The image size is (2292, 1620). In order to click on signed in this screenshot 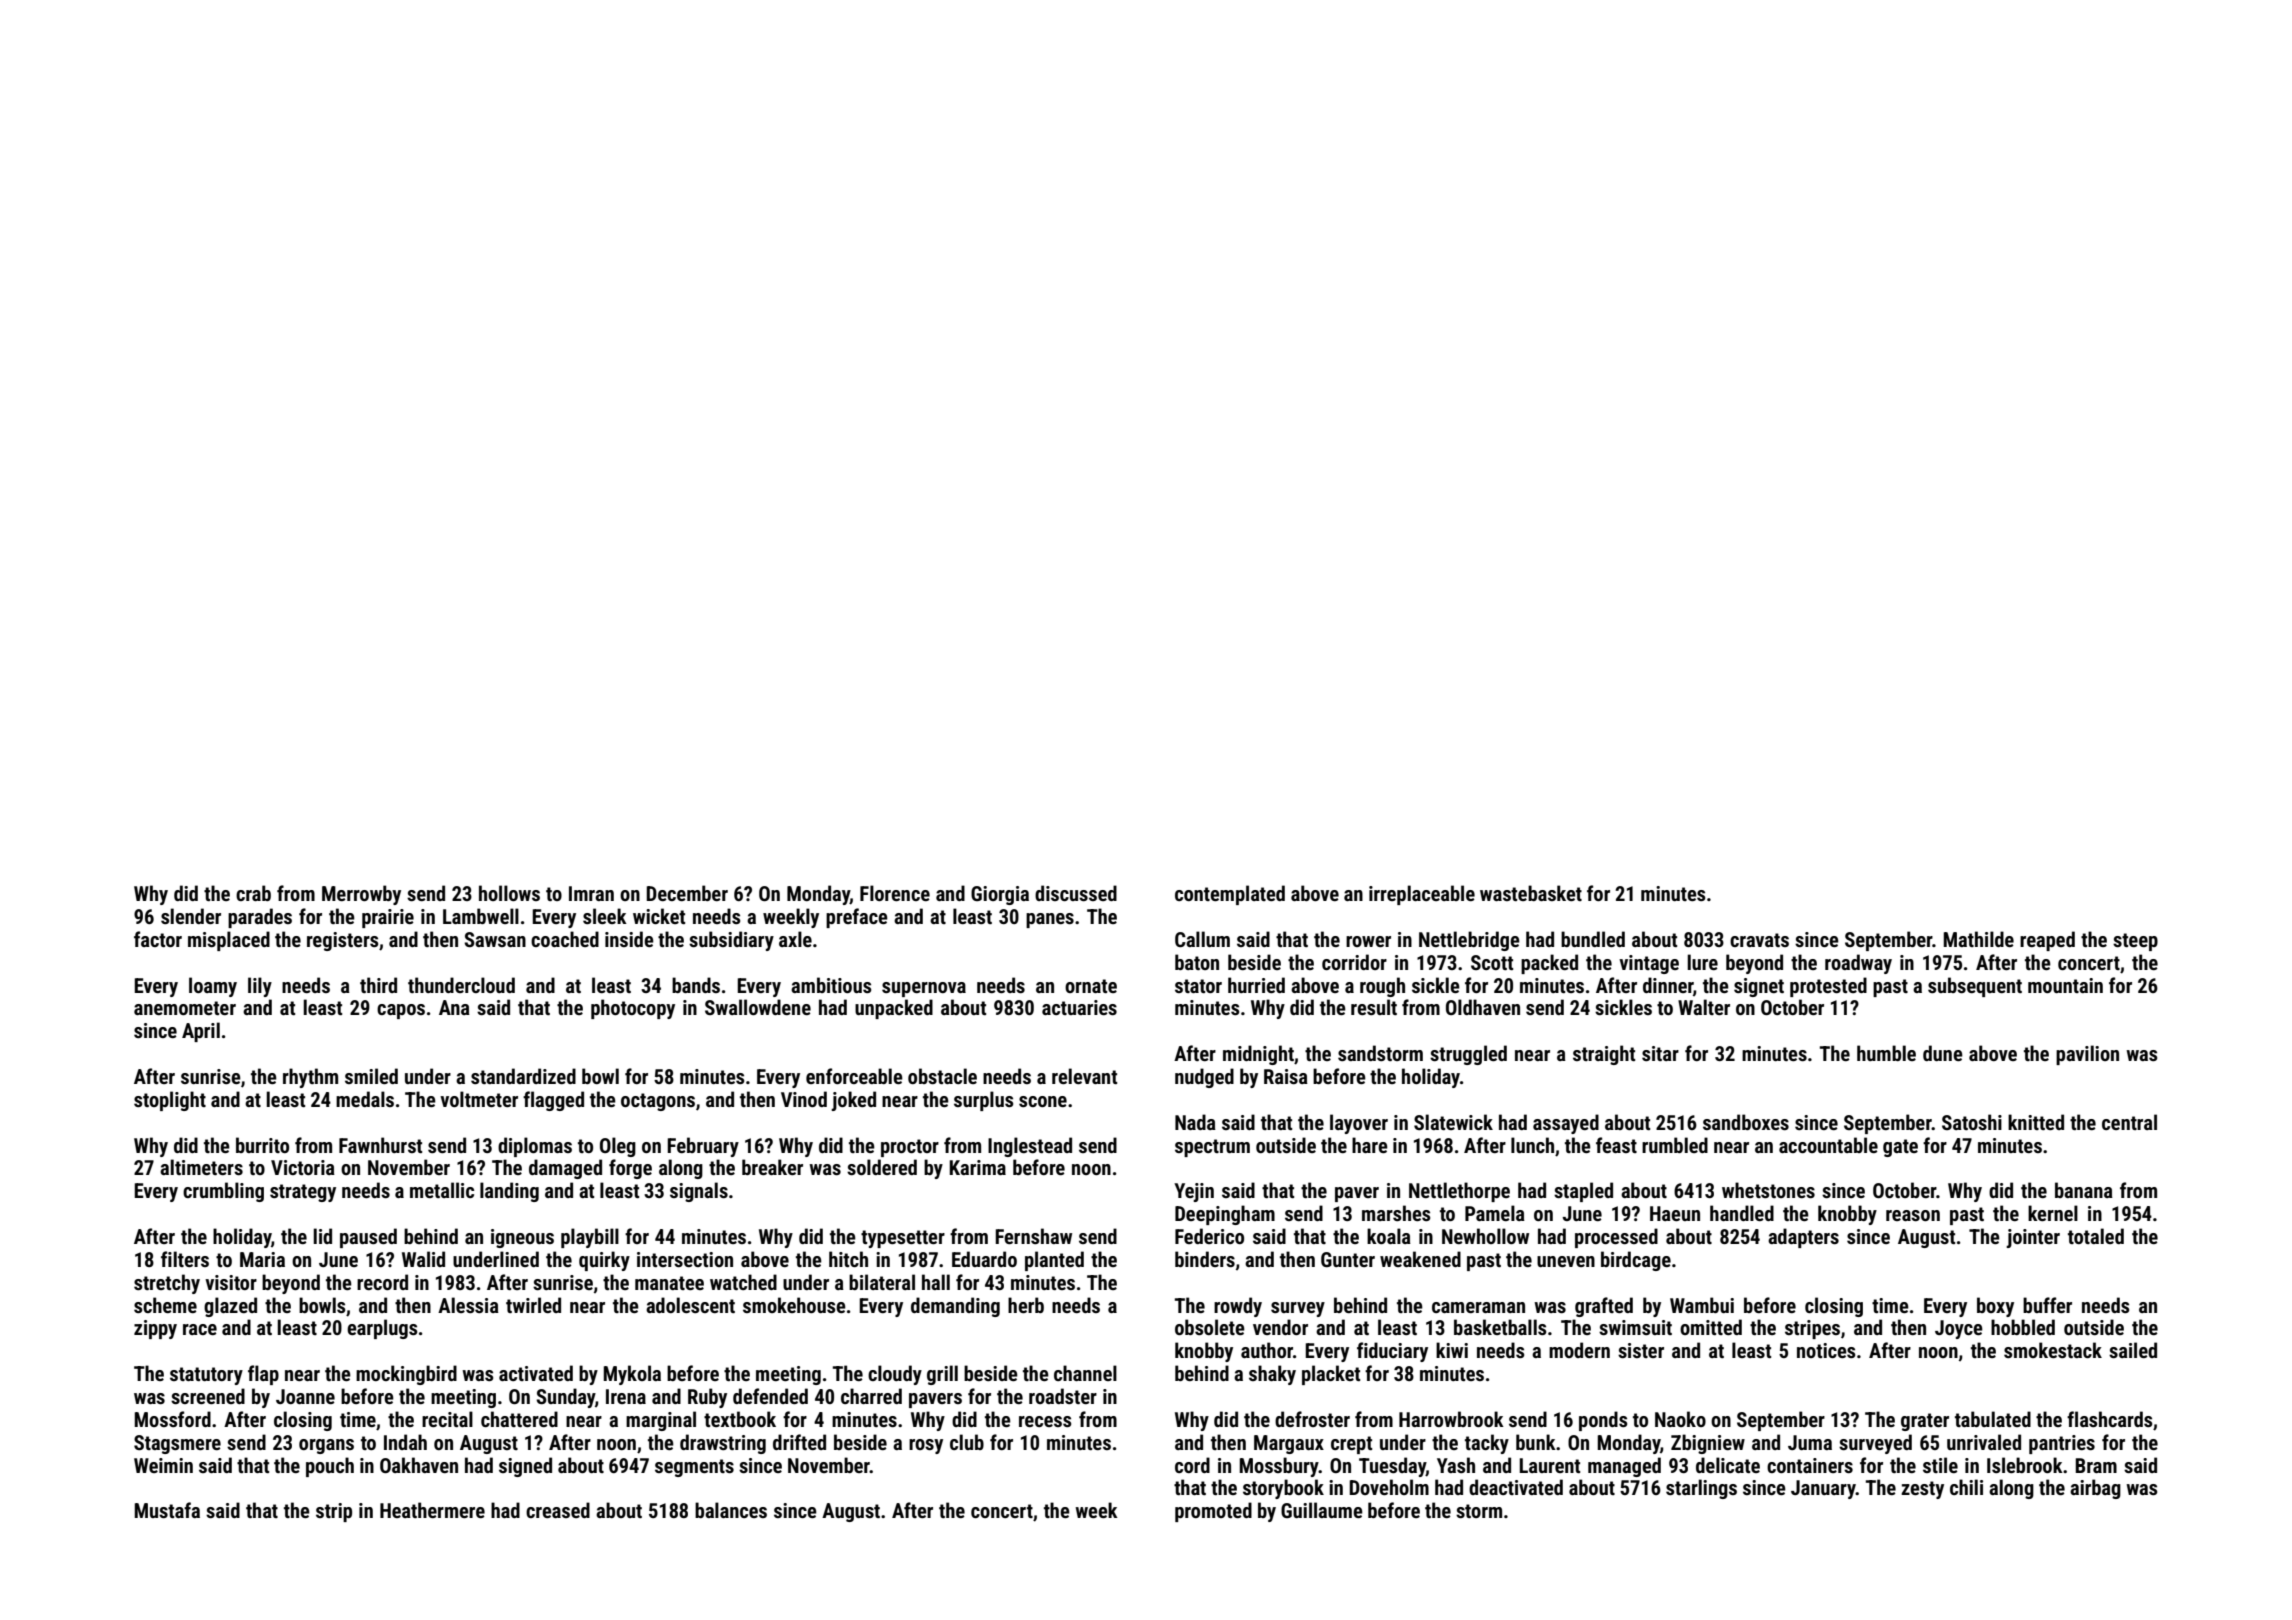, I will do `click(525, 1467)`.
